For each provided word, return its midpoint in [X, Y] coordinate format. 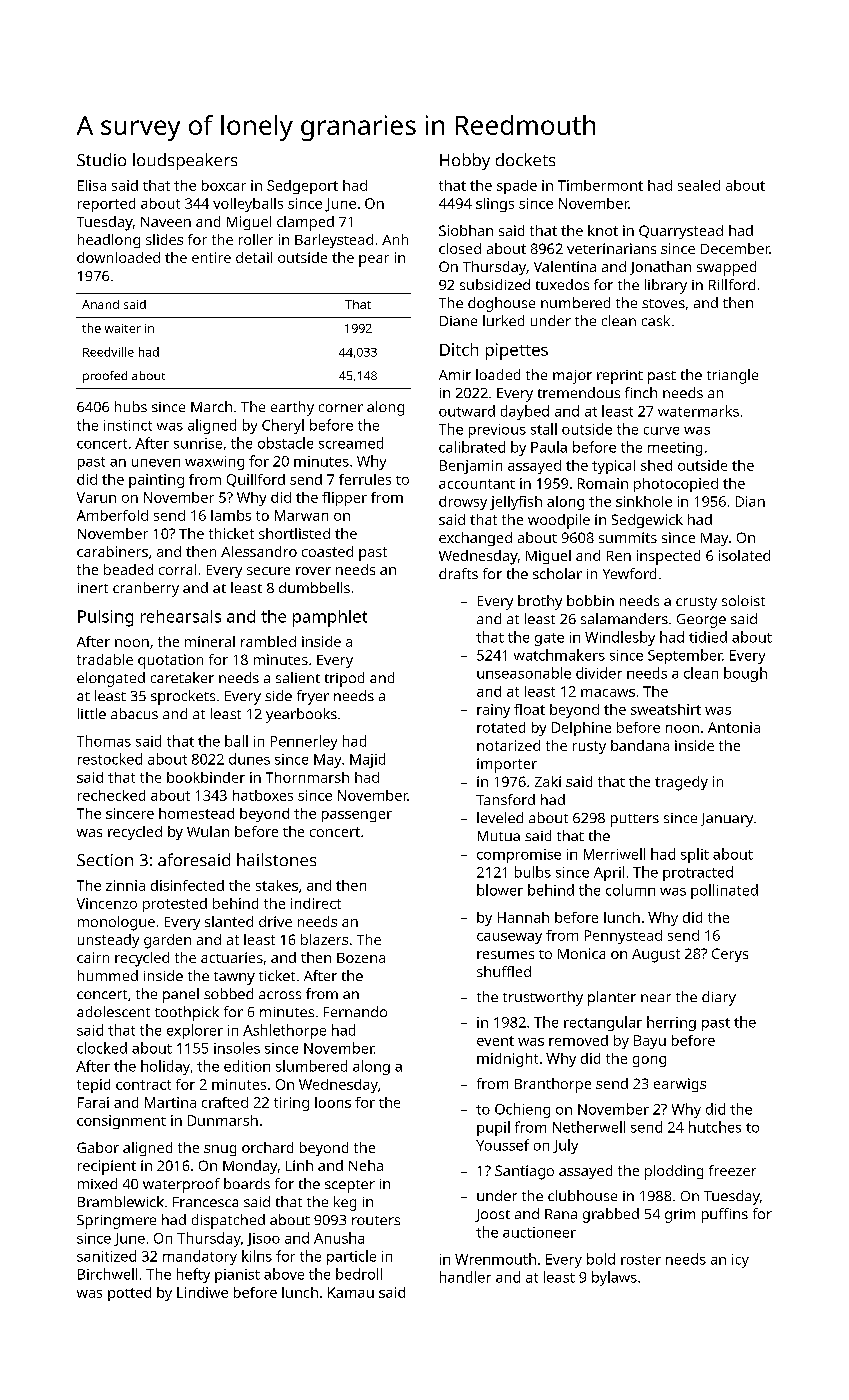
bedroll [359, 1274]
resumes [505, 955]
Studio [101, 159]
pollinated [724, 891]
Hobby [465, 161]
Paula [549, 447]
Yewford [629, 573]
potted [129, 1294]
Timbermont [600, 185]
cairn [93, 957]
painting [156, 481]
